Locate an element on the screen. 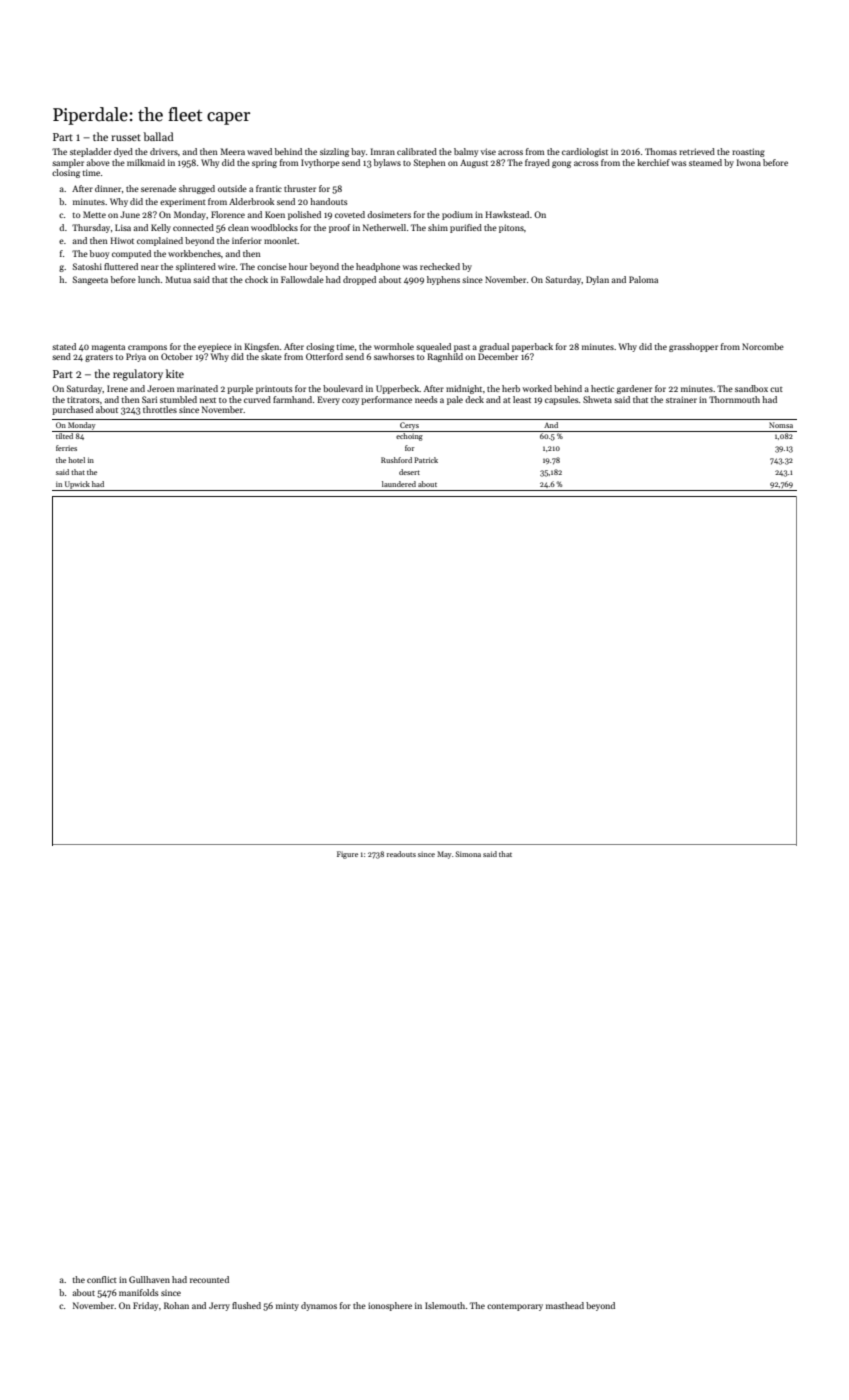 Image resolution: width=849 pixels, height=1400 pixels. ferries is located at coordinates (66, 448).
